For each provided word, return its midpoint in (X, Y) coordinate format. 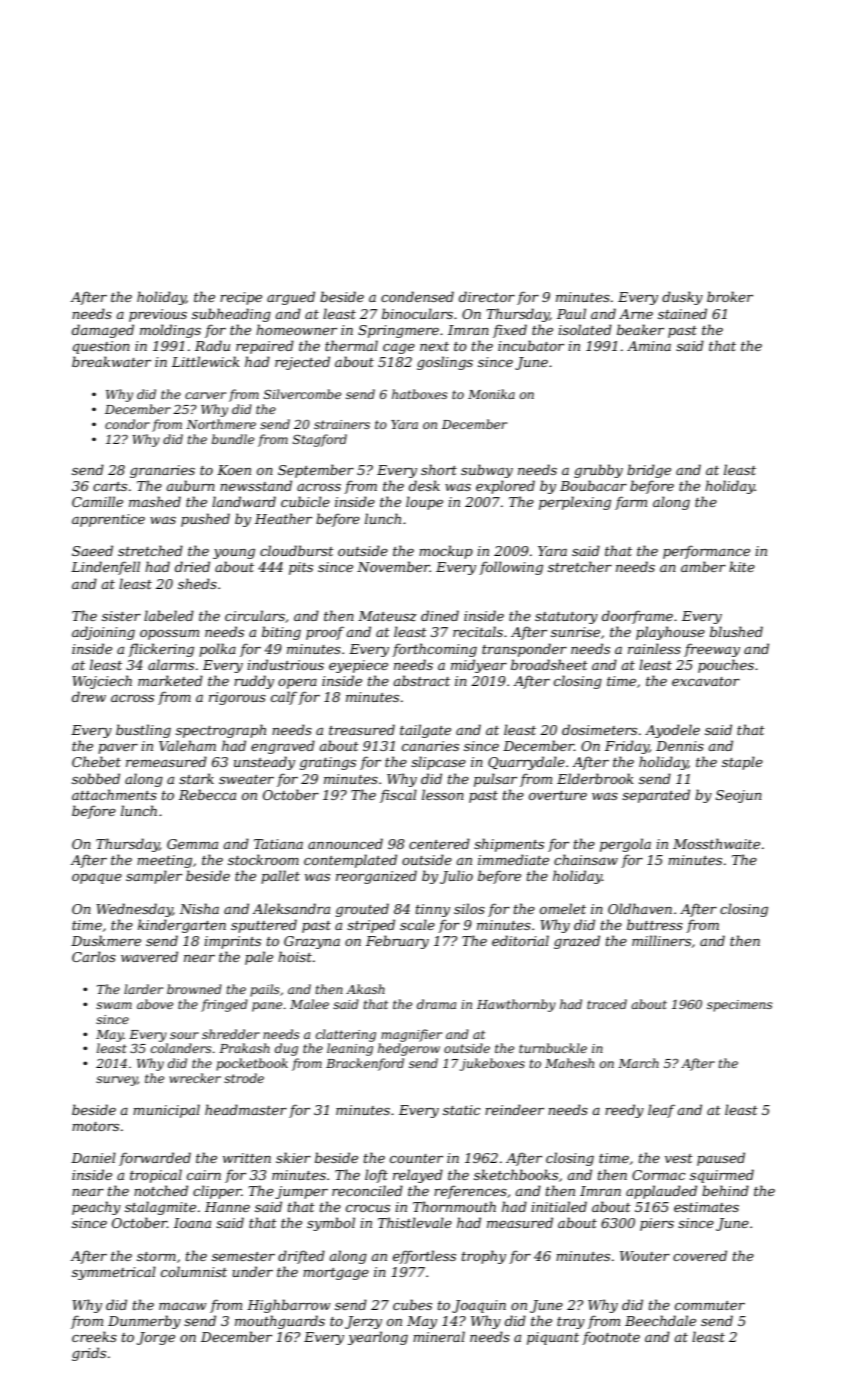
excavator (706, 681)
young (234, 554)
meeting (164, 861)
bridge (649, 471)
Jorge (156, 1338)
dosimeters (599, 729)
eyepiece (358, 666)
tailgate (425, 731)
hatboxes (420, 394)
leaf (661, 1111)
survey (117, 1081)
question (101, 347)
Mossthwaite (716, 843)
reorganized (376, 877)
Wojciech (102, 682)
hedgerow (409, 1049)
